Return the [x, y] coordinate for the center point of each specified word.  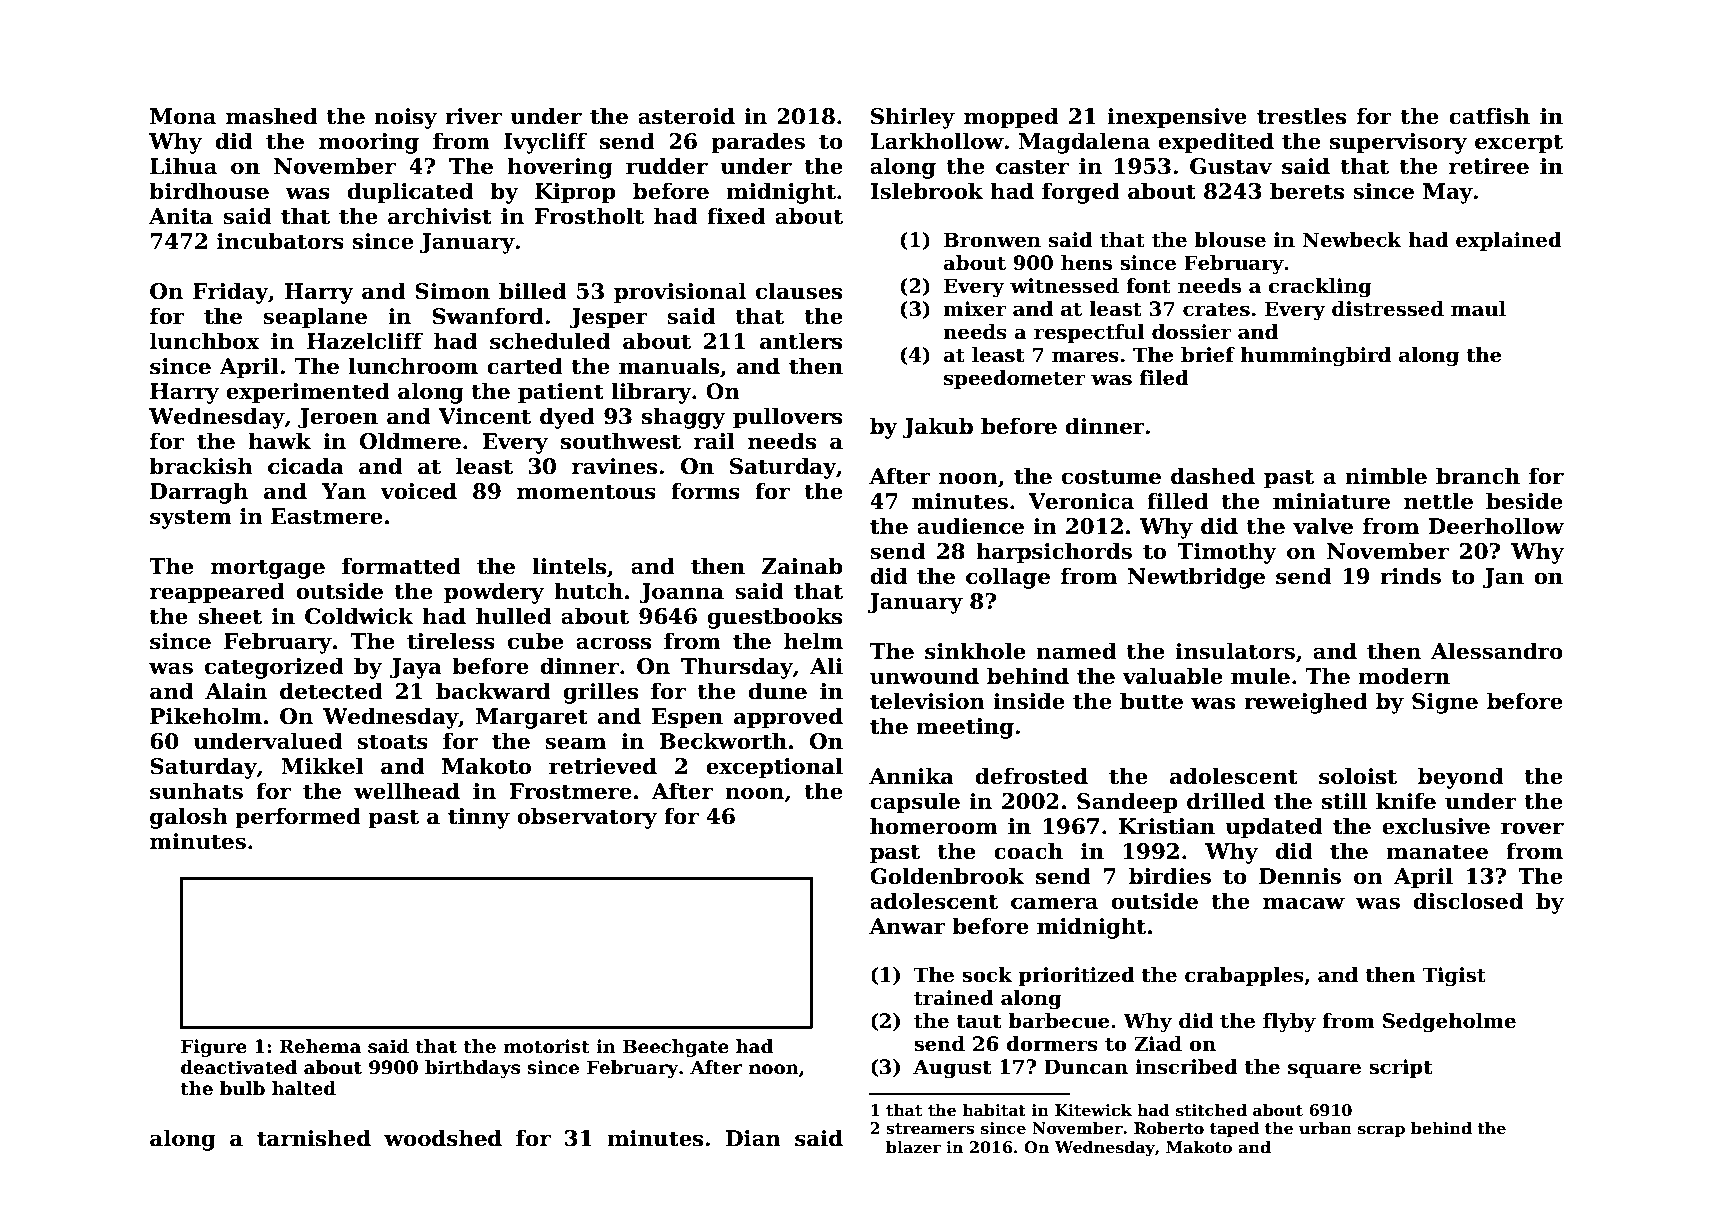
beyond [1460, 778]
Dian [753, 1138]
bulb [242, 1088]
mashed [272, 116]
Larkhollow [937, 141]
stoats [392, 742]
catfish [1489, 116]
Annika [911, 776]
